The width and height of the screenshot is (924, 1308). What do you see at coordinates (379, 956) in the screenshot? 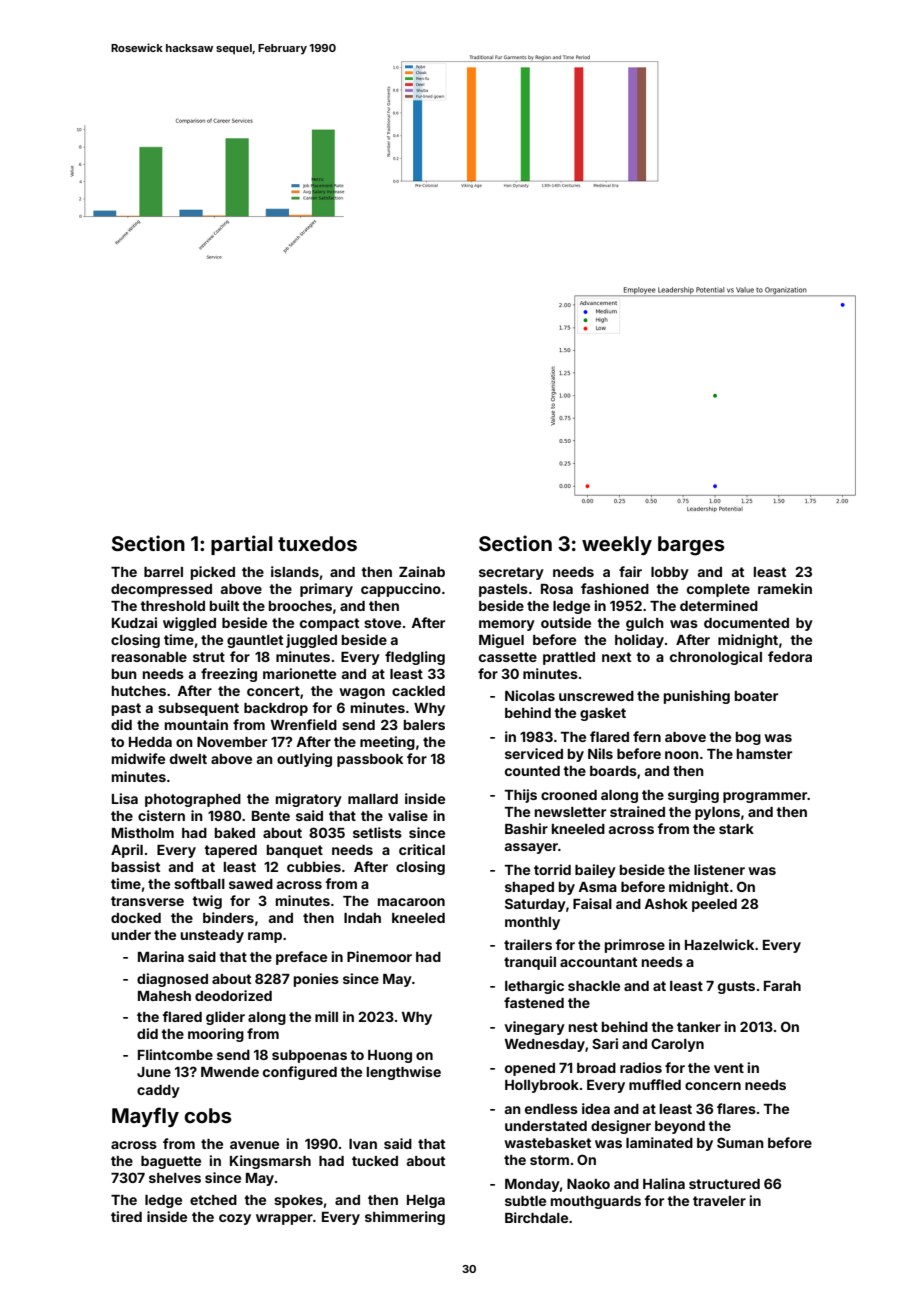
I see `Pinemoor` at bounding box center [379, 956].
